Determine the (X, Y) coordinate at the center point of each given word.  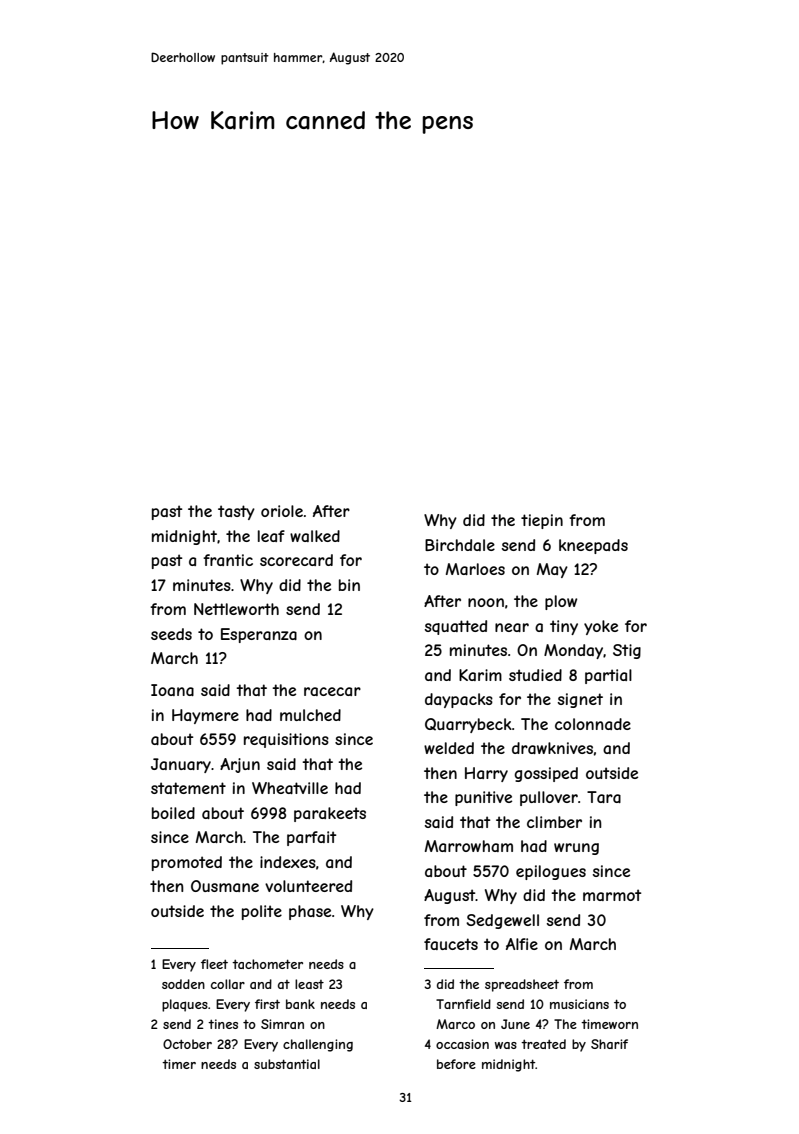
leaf (271, 536)
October (187, 1044)
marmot (612, 895)
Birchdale (460, 545)
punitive (483, 798)
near (512, 627)
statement (188, 788)
